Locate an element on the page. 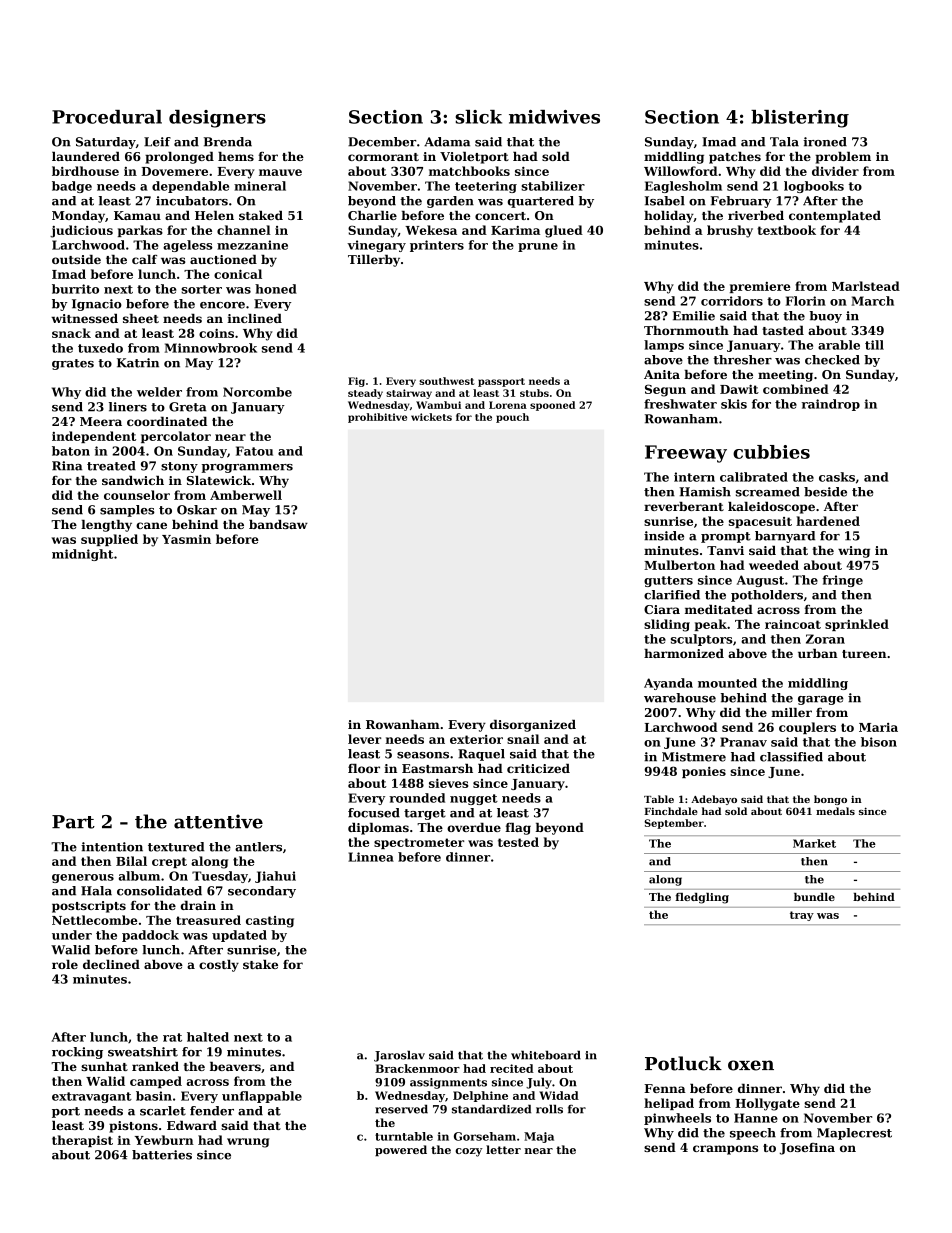 Image resolution: width=952 pixels, height=1233 pixels. letter is located at coordinates (503, 1149).
